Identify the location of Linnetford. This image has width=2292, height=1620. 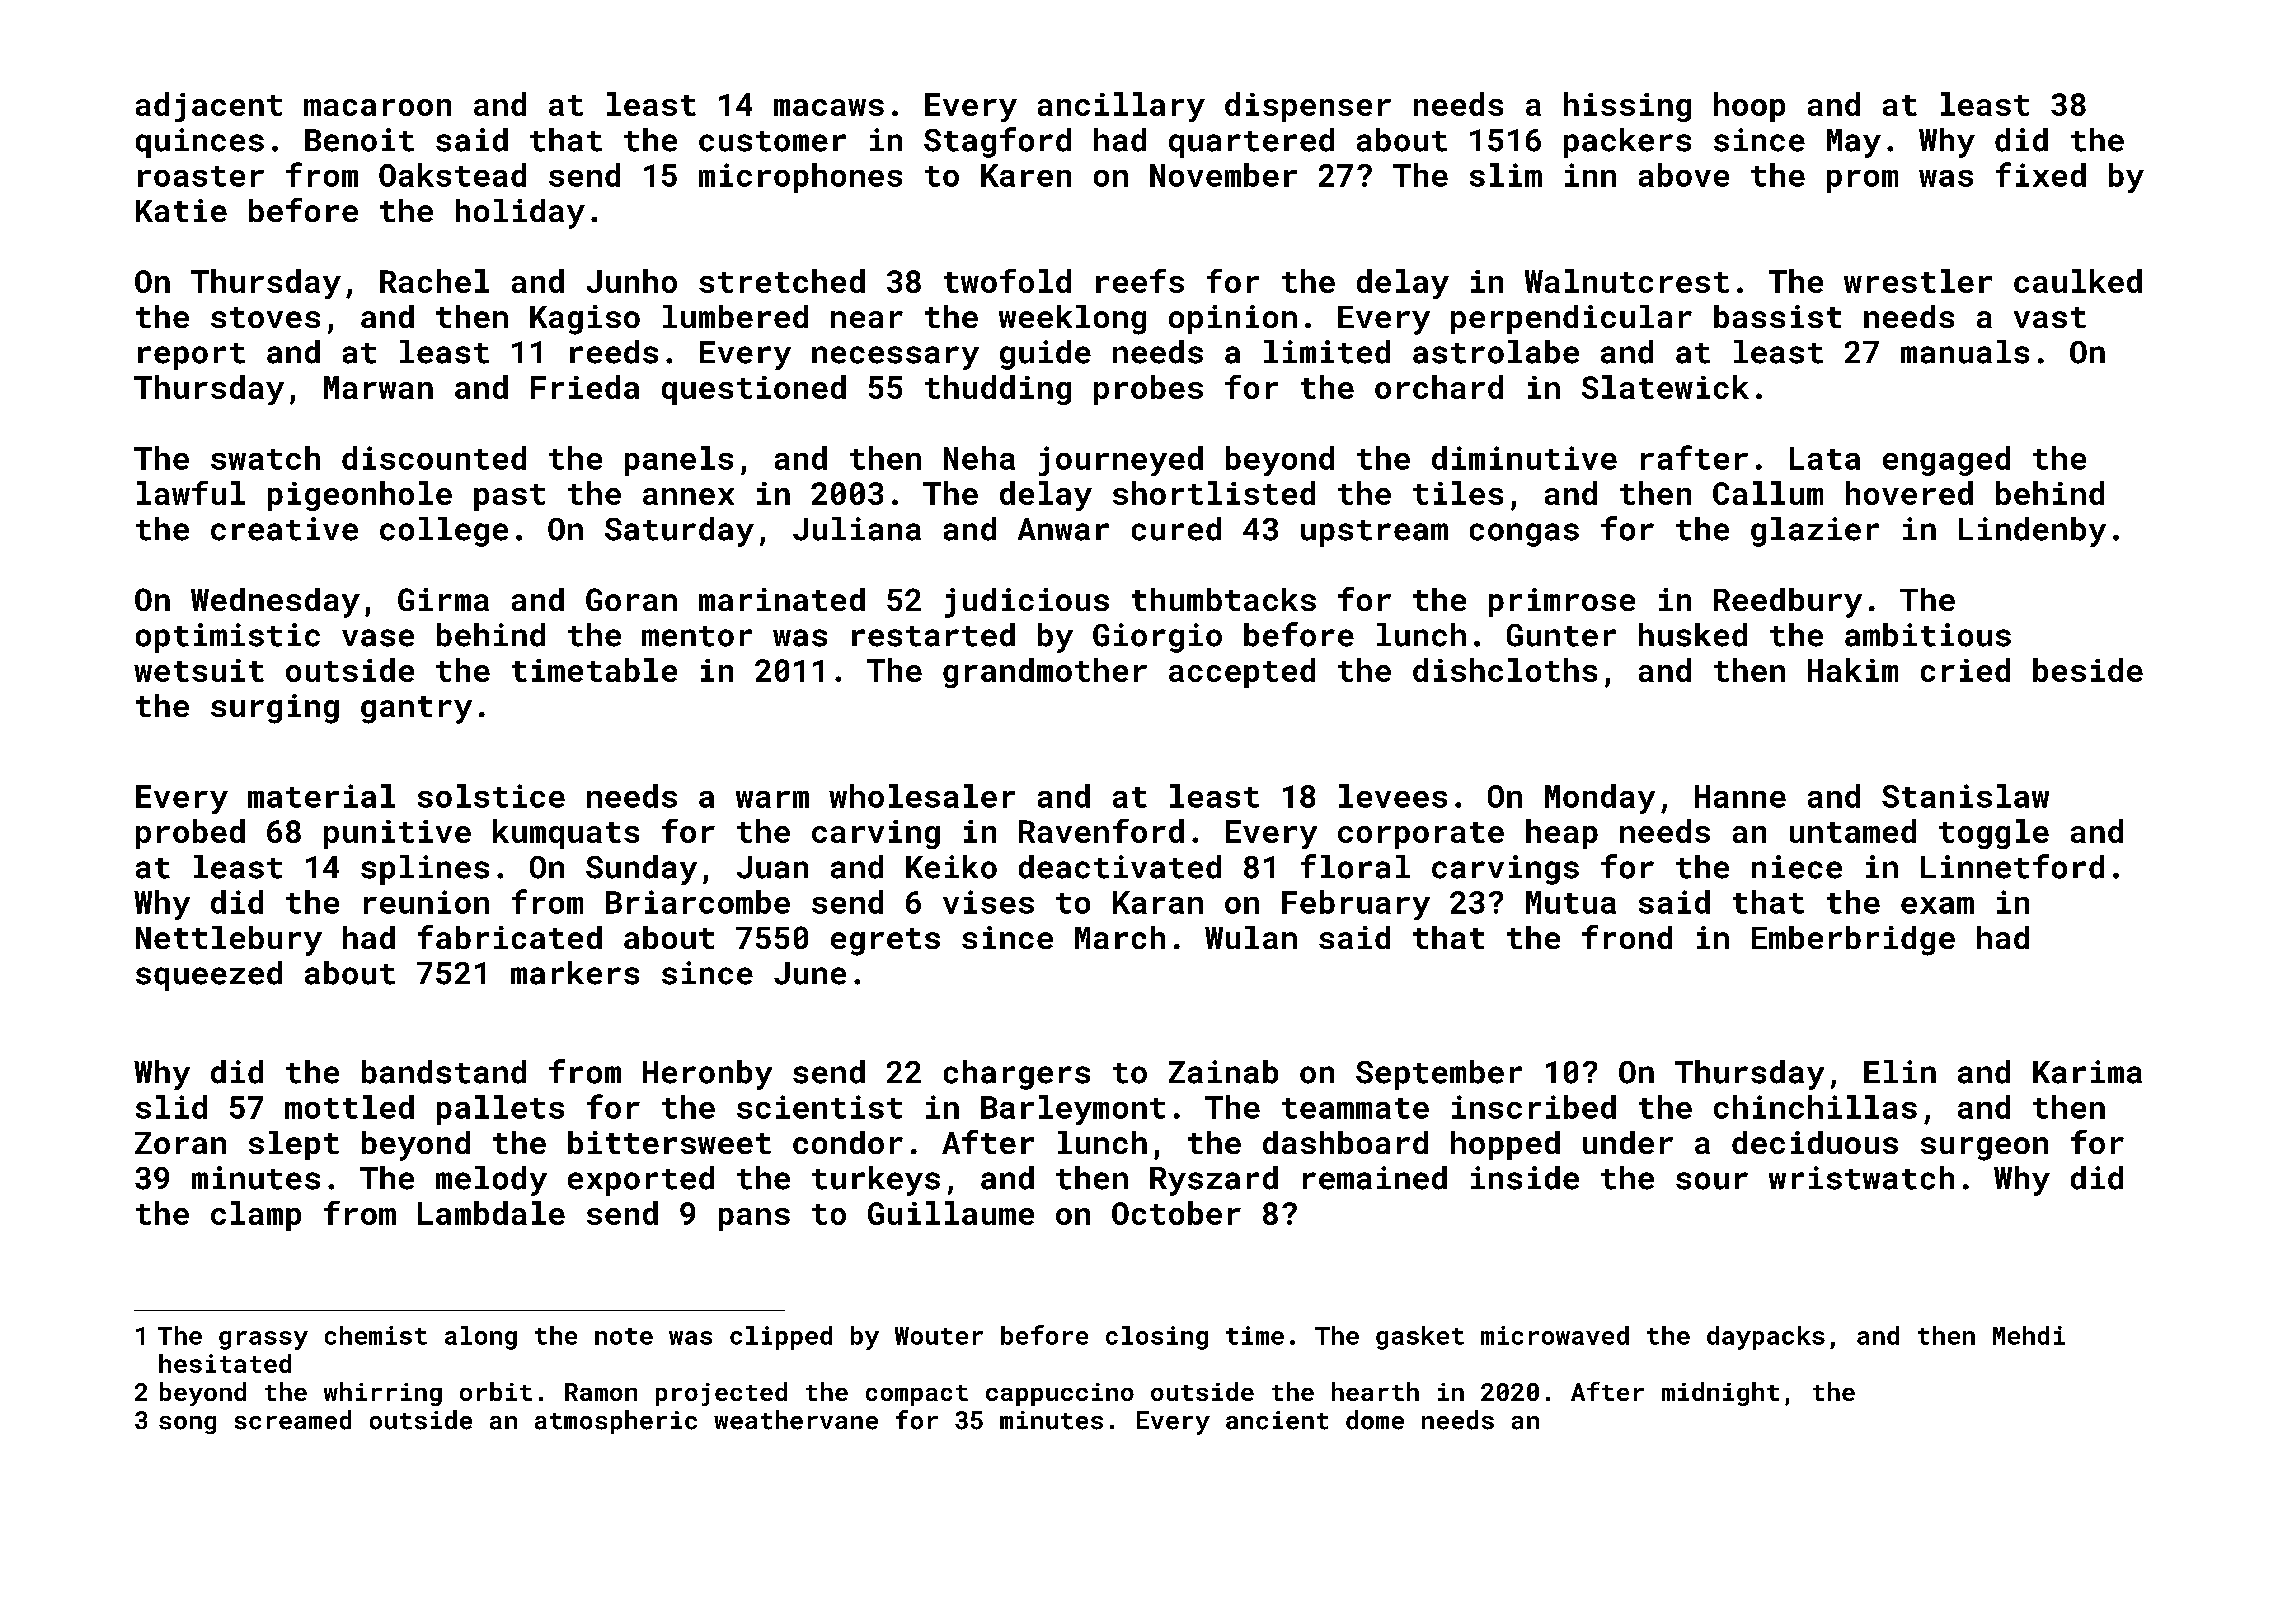
(2012, 866).
